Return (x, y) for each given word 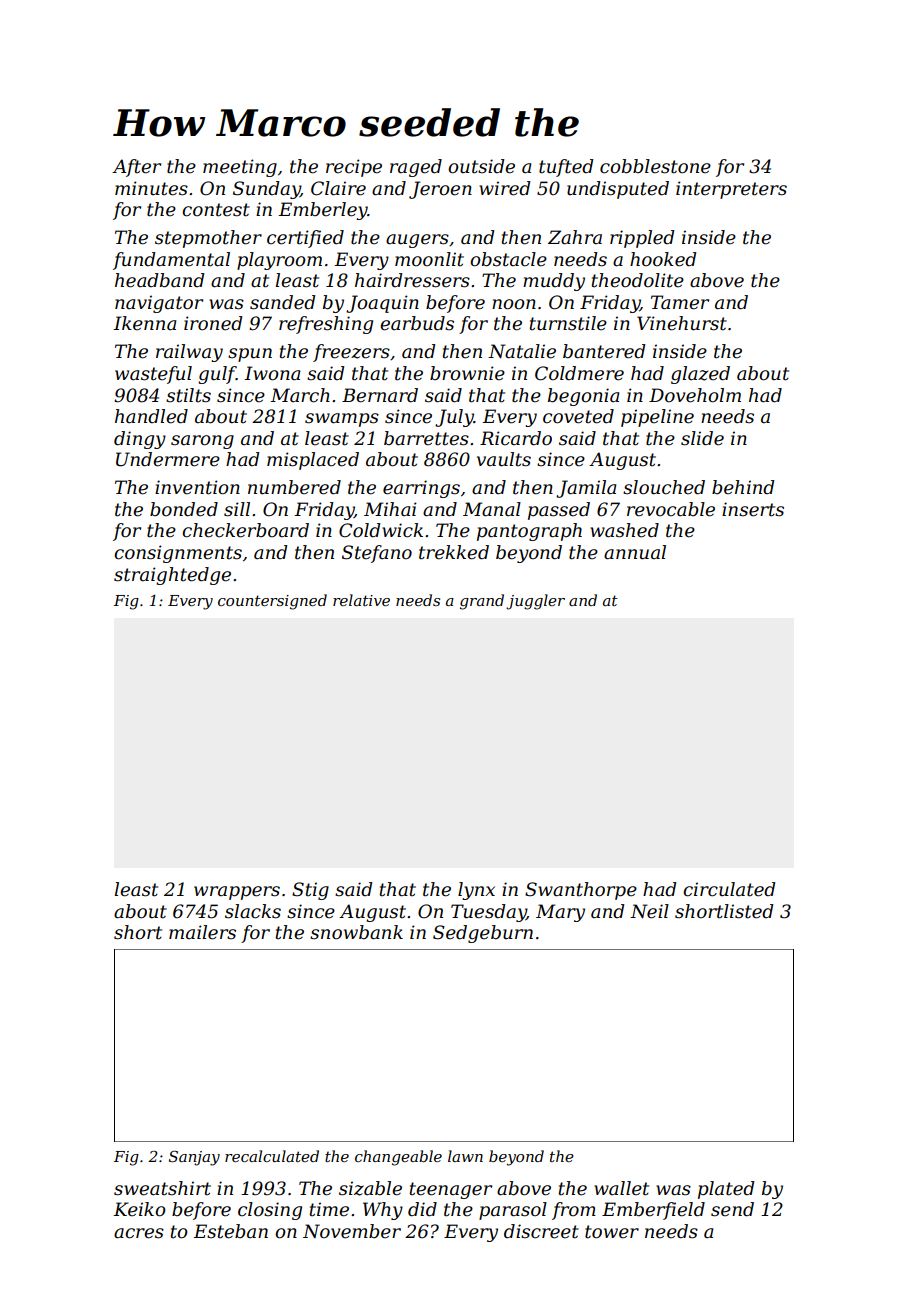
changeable (398, 1158)
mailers (202, 932)
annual (635, 552)
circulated (729, 889)
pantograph (529, 532)
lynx (476, 891)
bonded (184, 509)
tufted (566, 168)
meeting (240, 168)
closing (270, 1211)
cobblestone (655, 166)
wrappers (237, 893)
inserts (753, 509)
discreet (541, 1231)
